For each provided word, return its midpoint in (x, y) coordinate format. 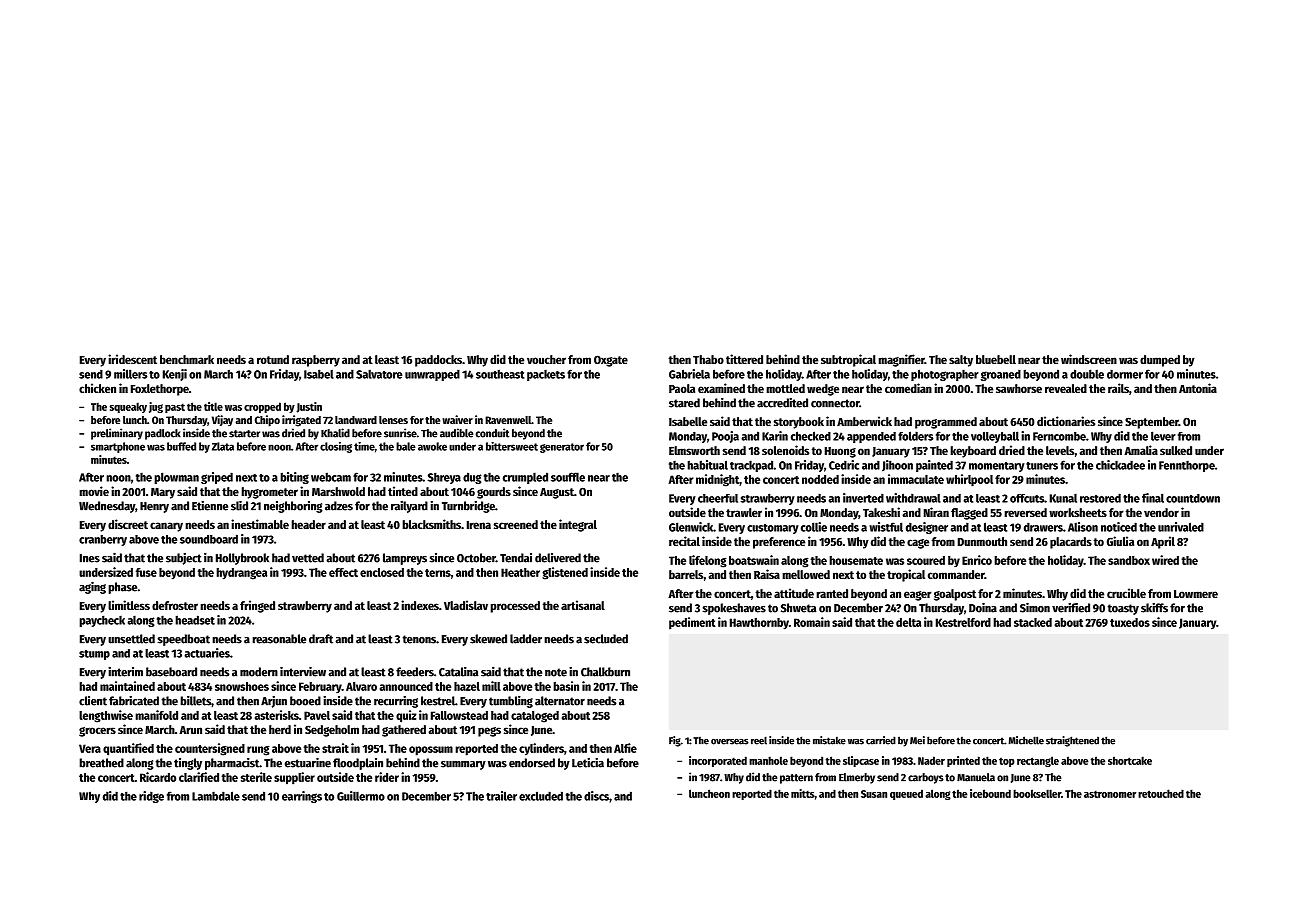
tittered (744, 359)
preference (779, 543)
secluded (606, 639)
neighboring (293, 507)
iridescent (132, 359)
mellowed (806, 574)
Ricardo (158, 777)
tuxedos (1130, 622)
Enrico (977, 560)
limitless (129, 605)
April (1163, 542)
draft (321, 639)
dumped (1160, 361)
